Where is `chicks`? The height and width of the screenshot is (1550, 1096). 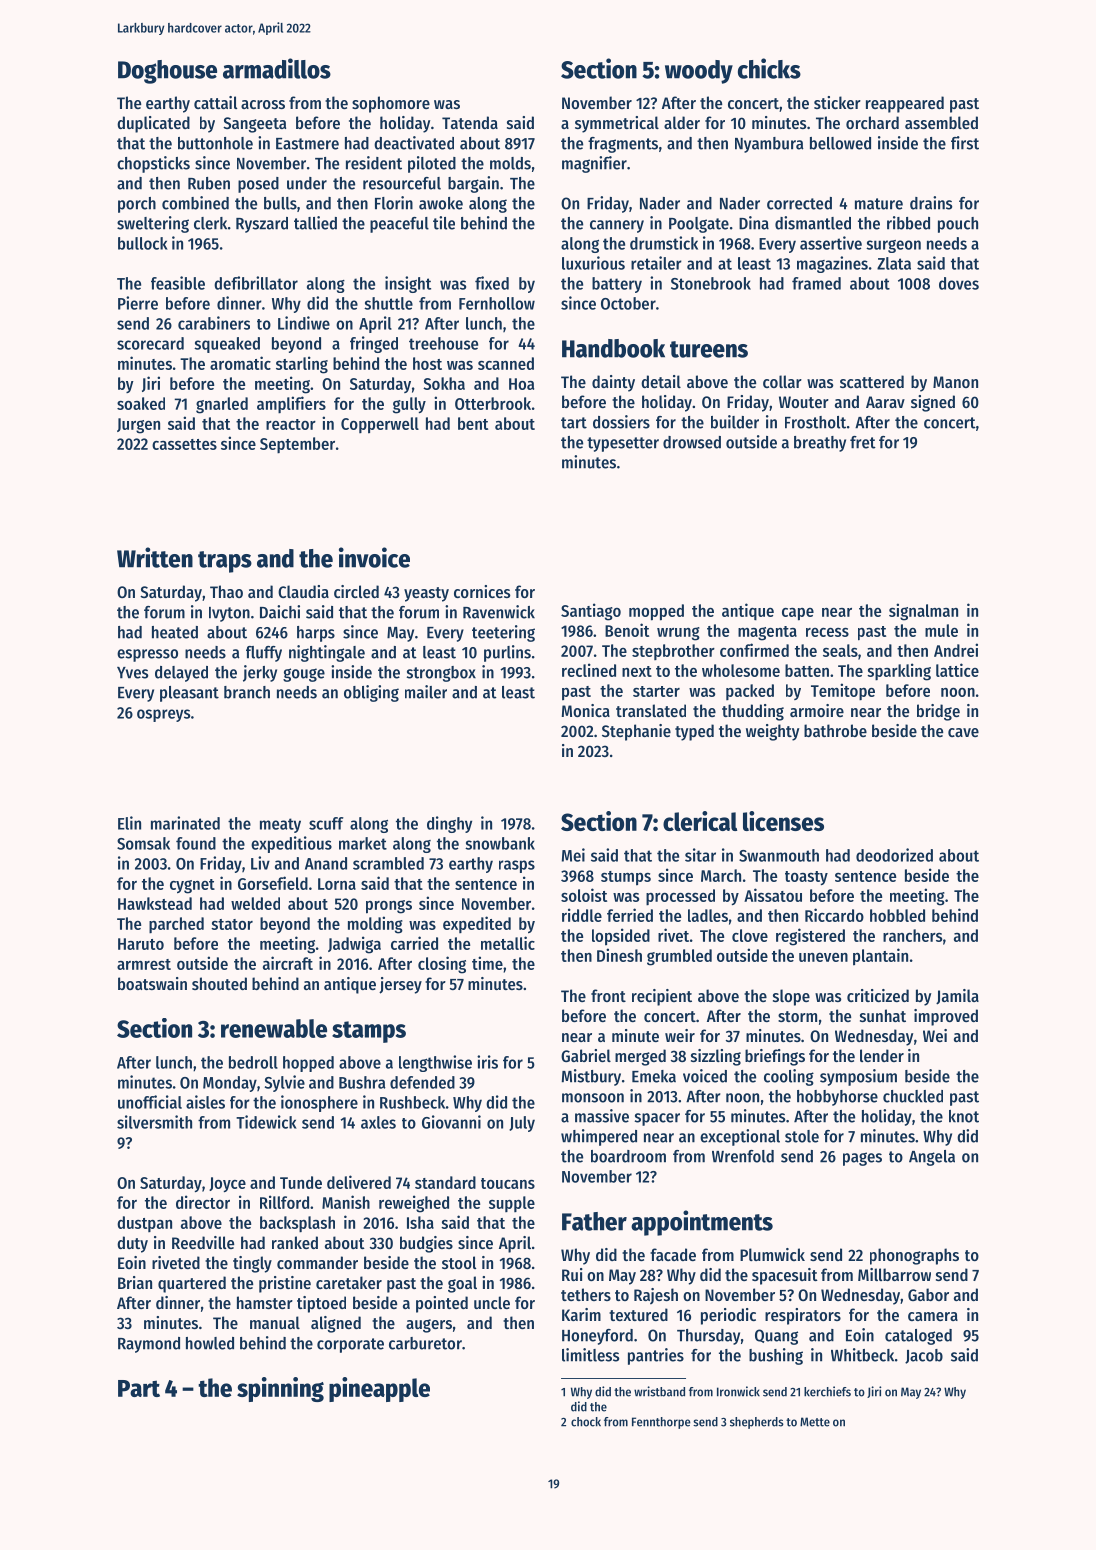
chicks is located at coordinates (769, 68).
